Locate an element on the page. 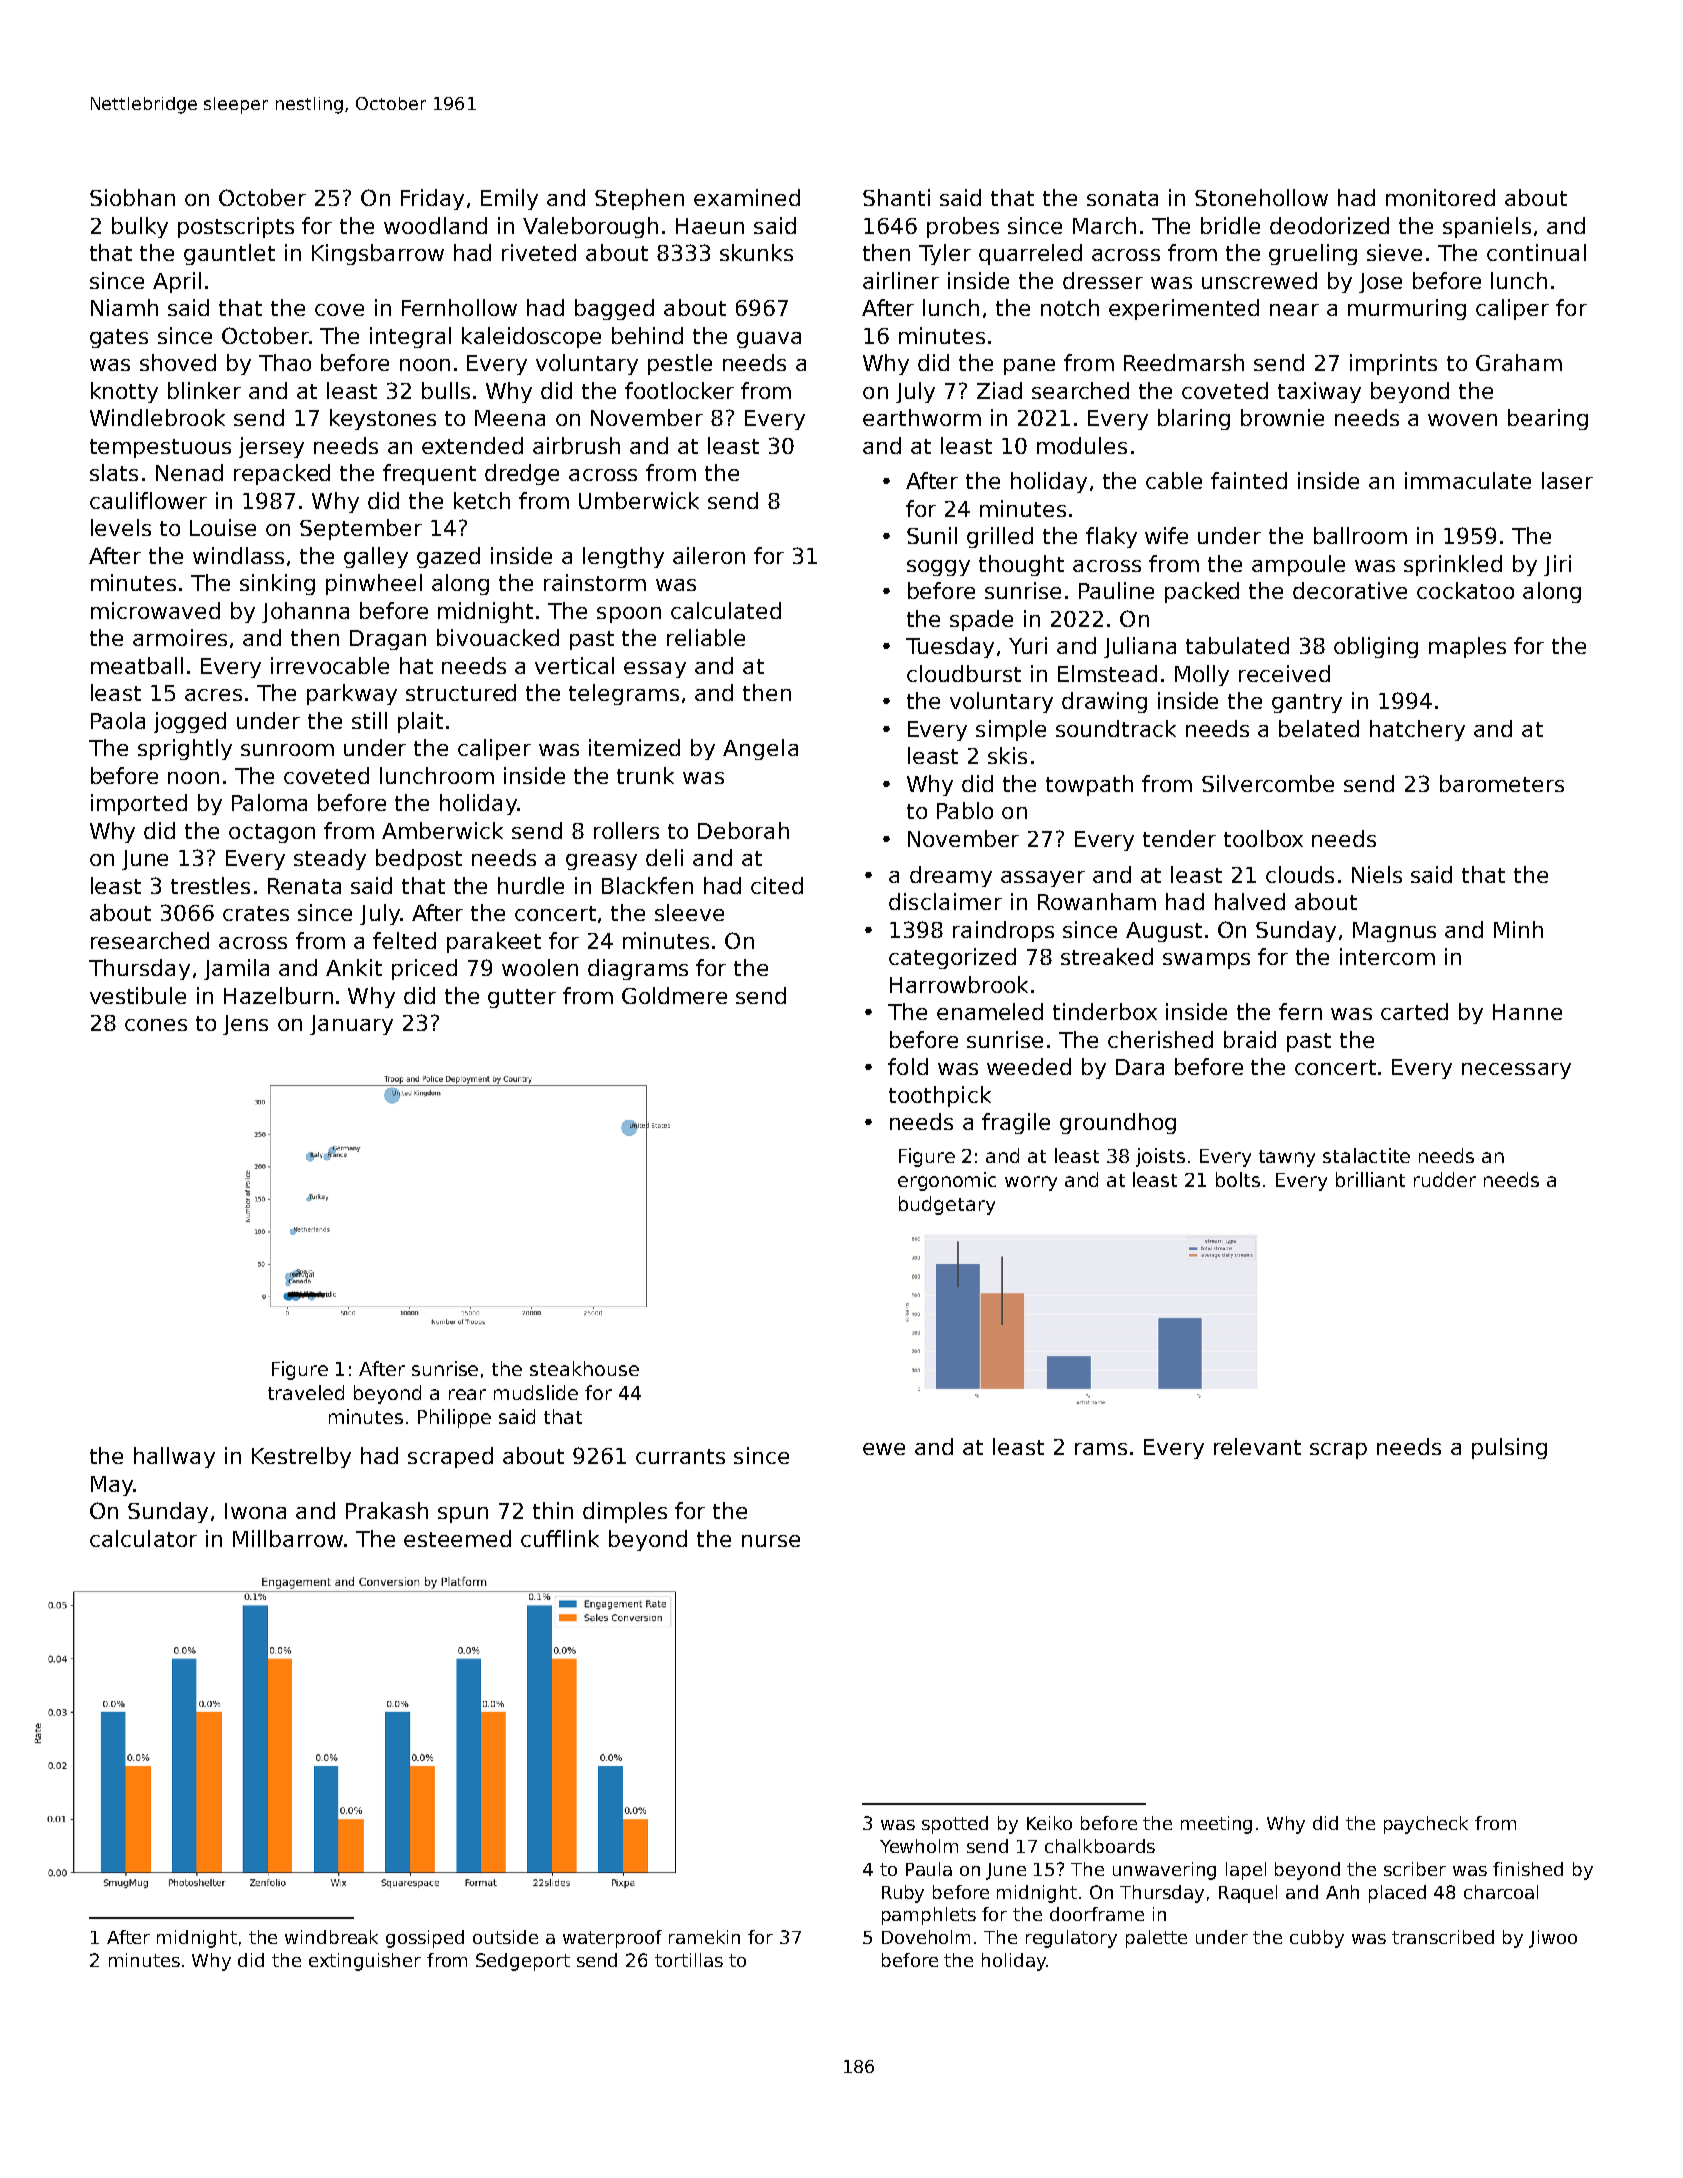 The height and width of the image is (2178, 1683). extinguisher is located at coordinates (365, 1962).
